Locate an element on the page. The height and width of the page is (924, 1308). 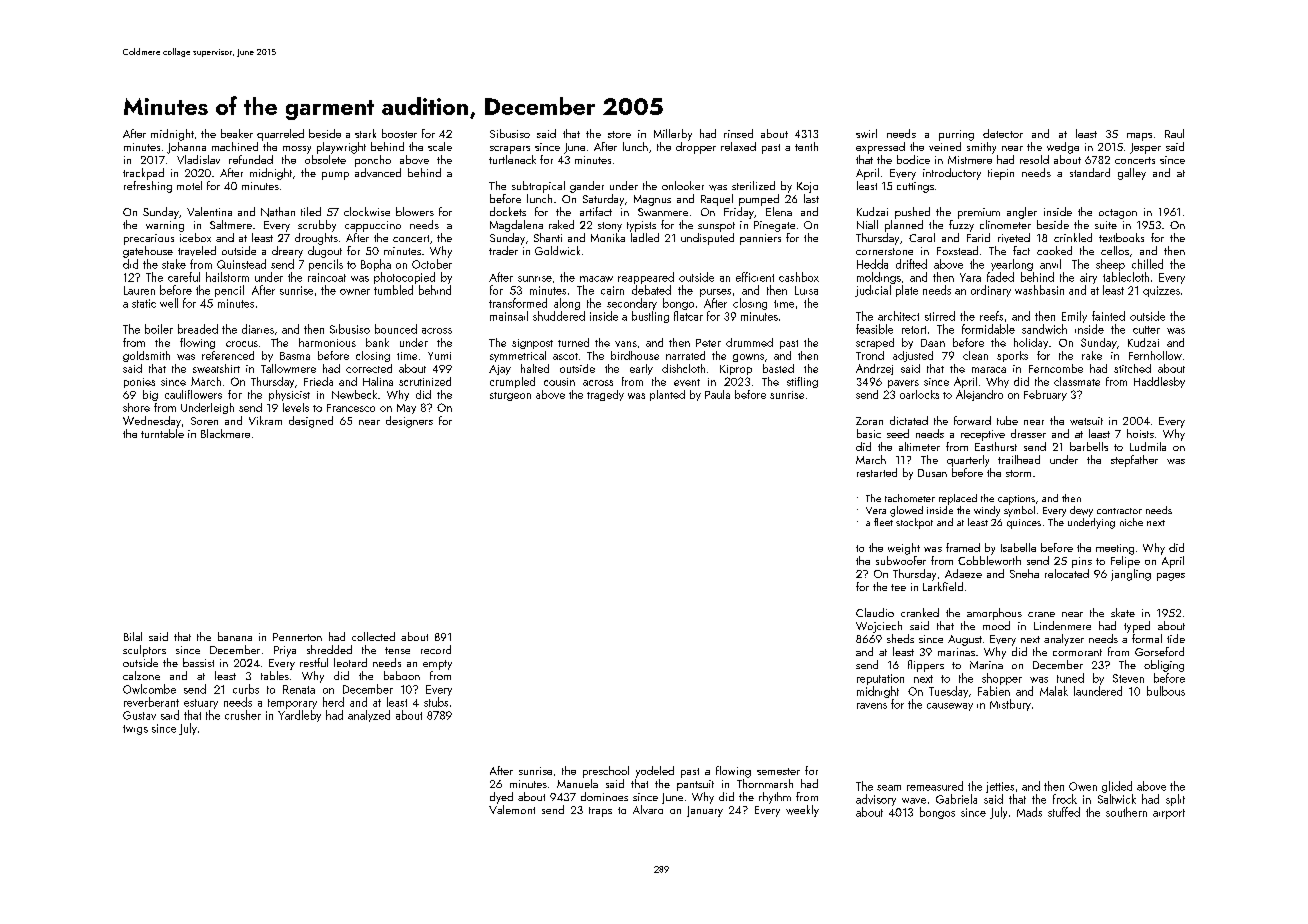
collected is located at coordinates (373, 636).
